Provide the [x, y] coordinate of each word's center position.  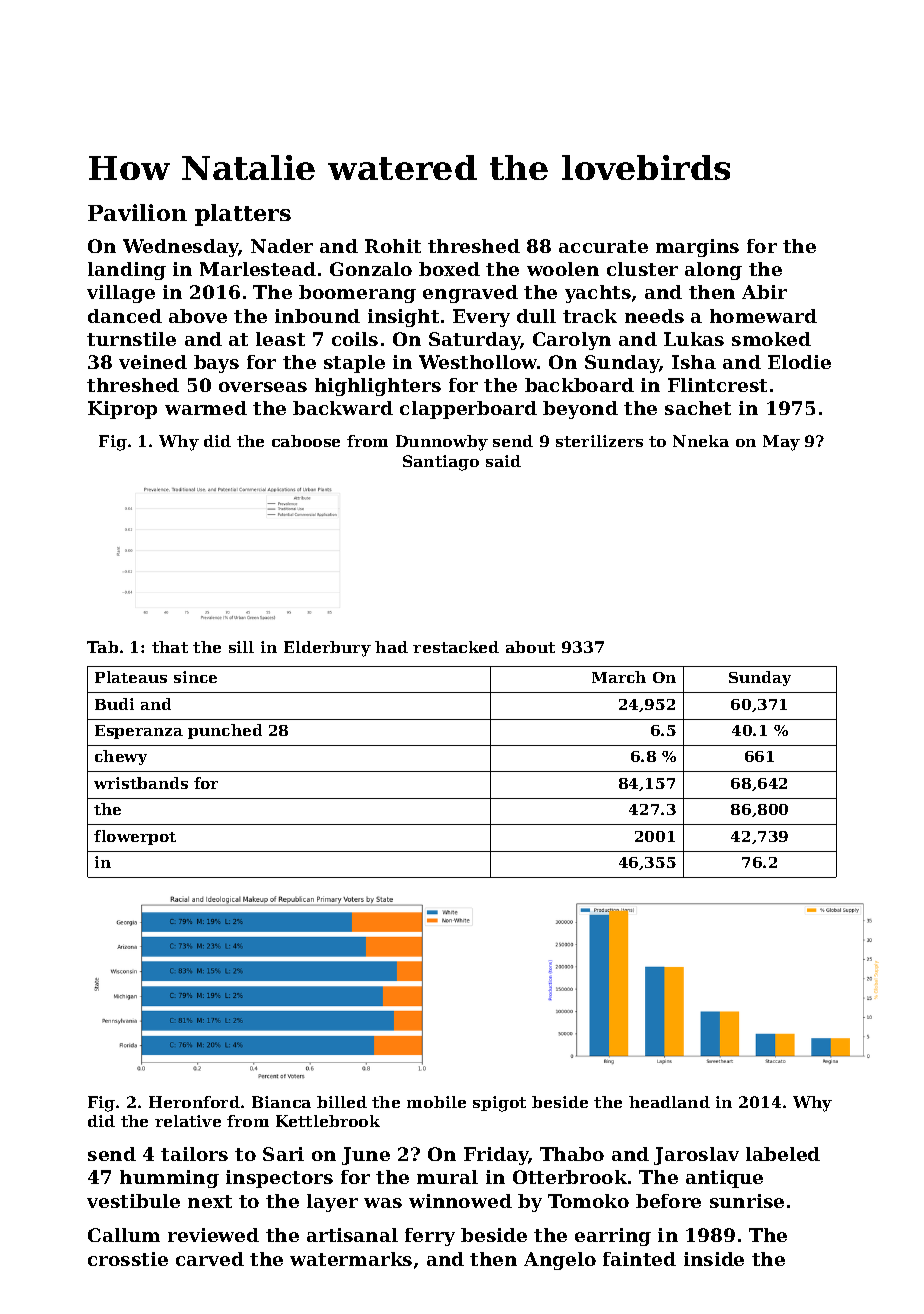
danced [125, 316]
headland [669, 1102]
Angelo [560, 1261]
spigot [499, 1104]
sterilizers [599, 441]
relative [188, 1121]
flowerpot [135, 837]
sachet [698, 408]
